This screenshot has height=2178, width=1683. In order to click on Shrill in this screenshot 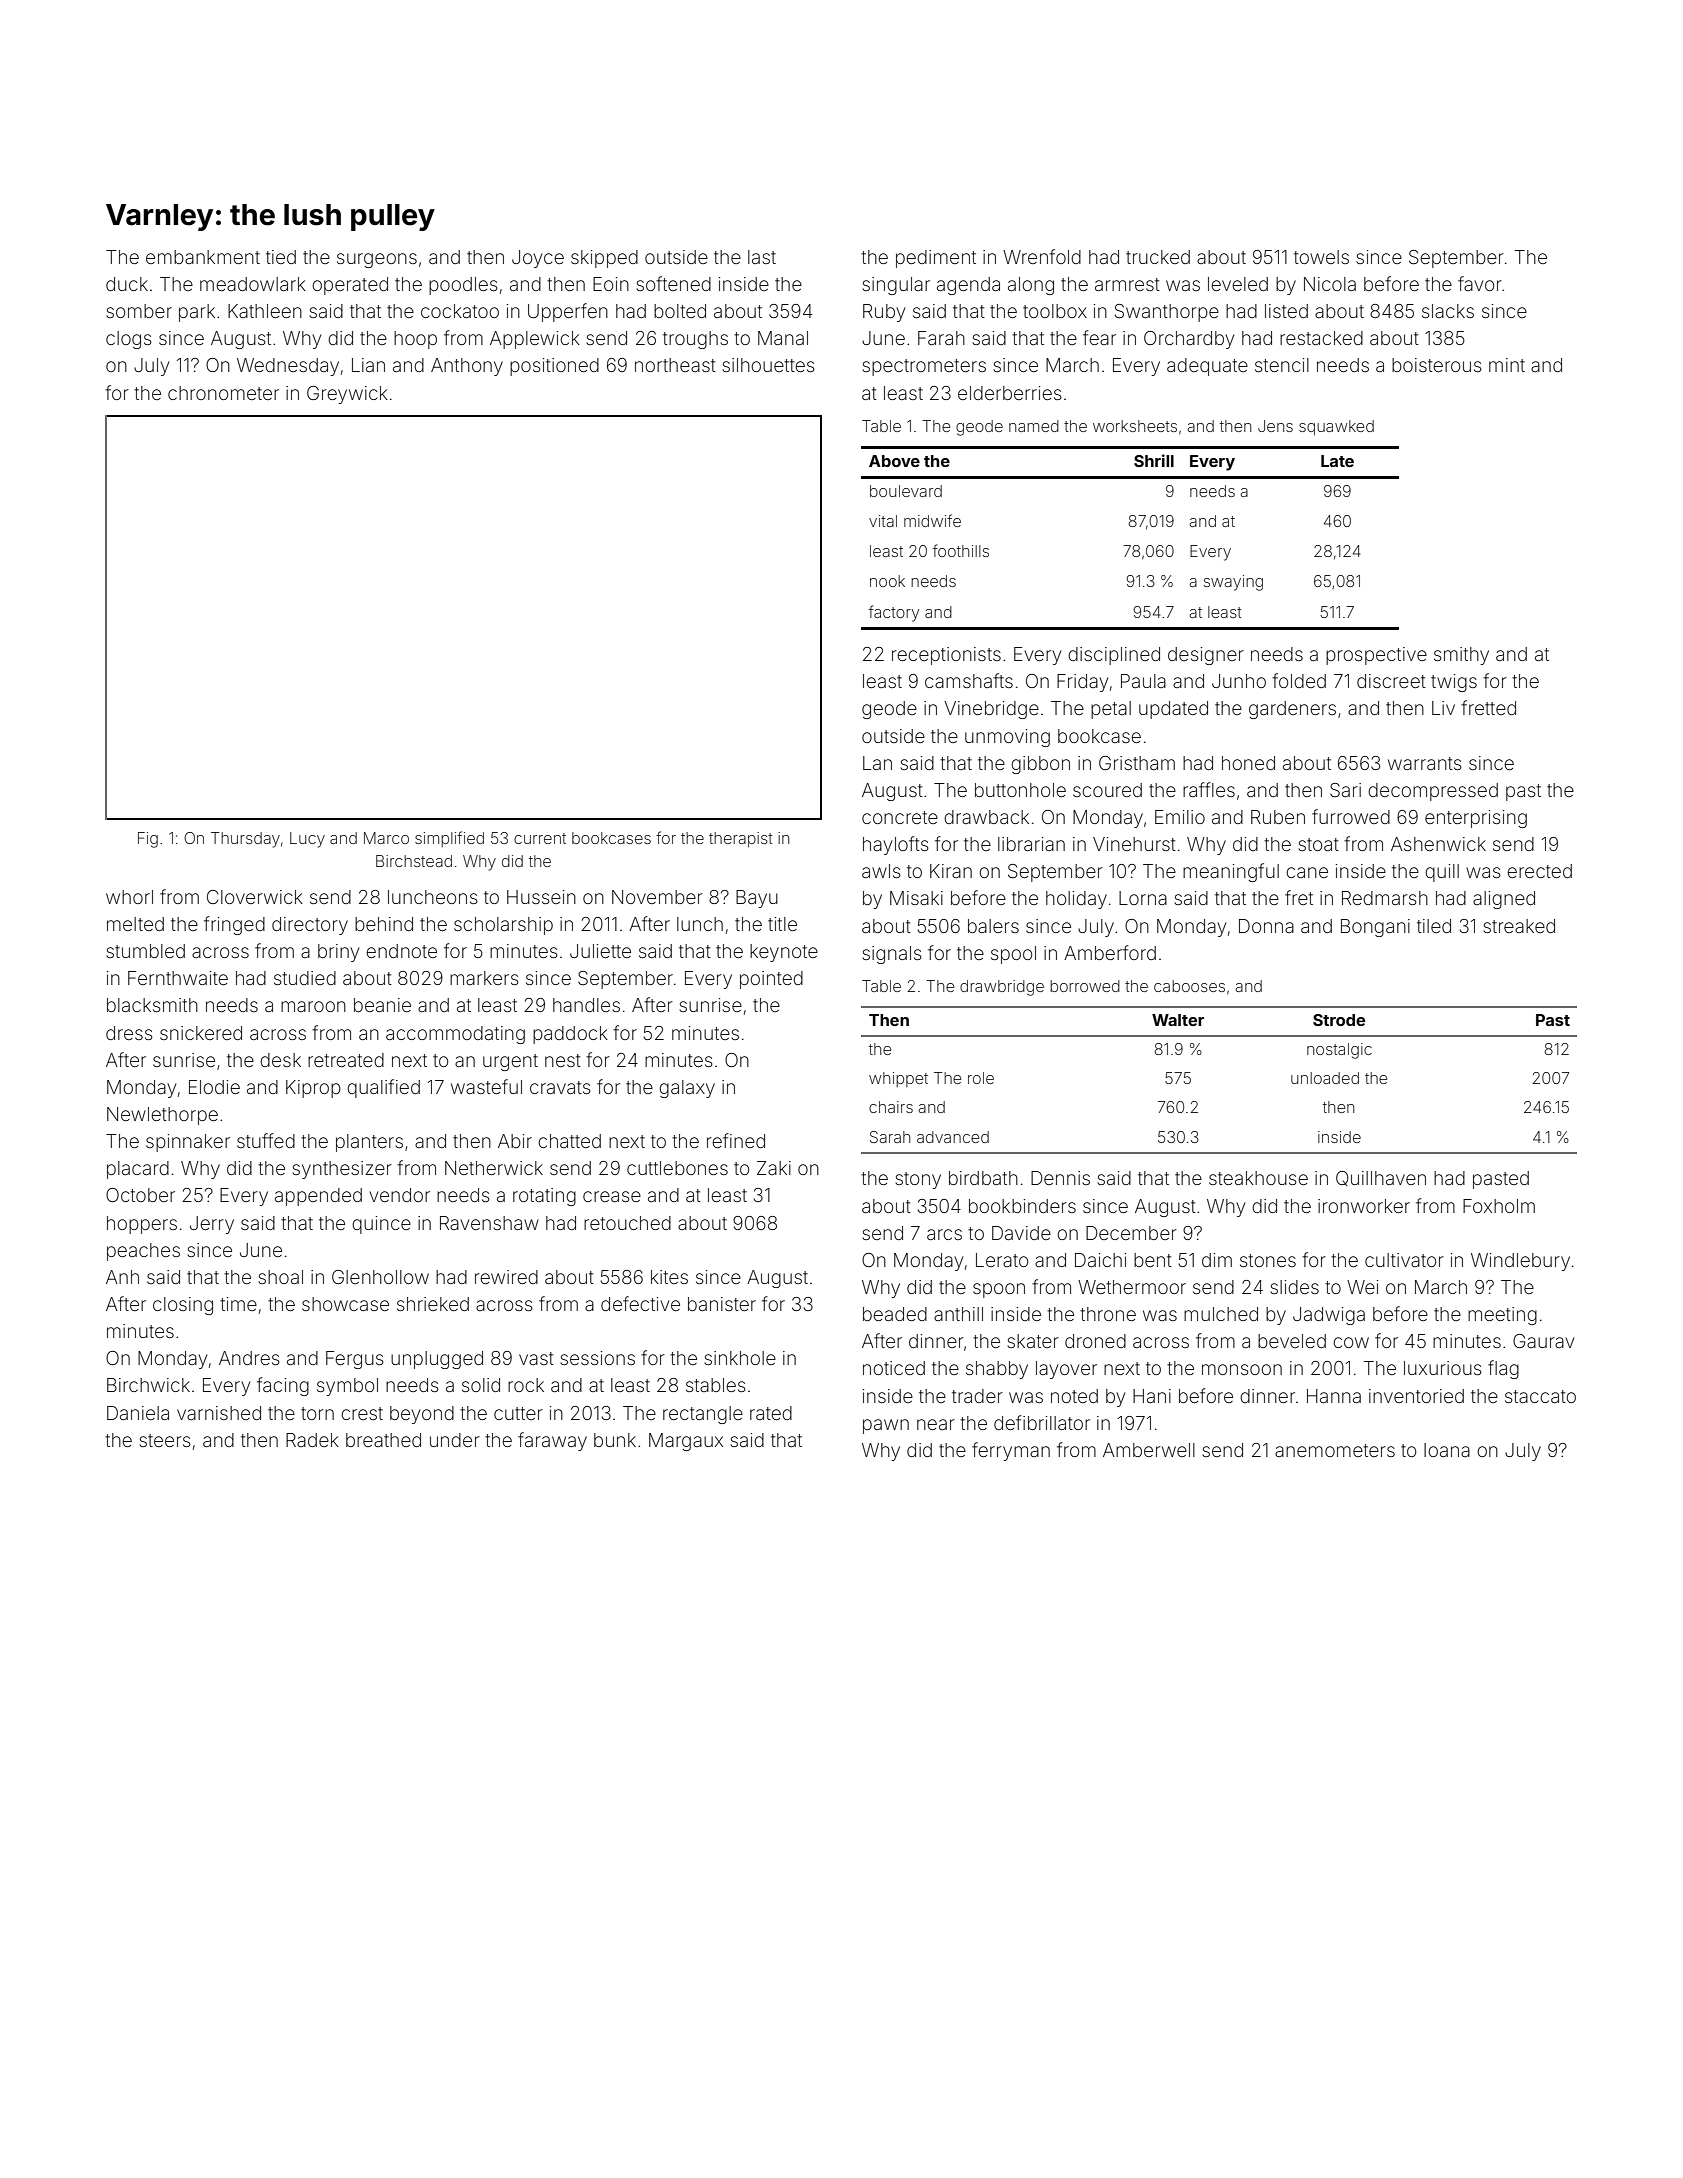, I will do `click(1154, 460)`.
